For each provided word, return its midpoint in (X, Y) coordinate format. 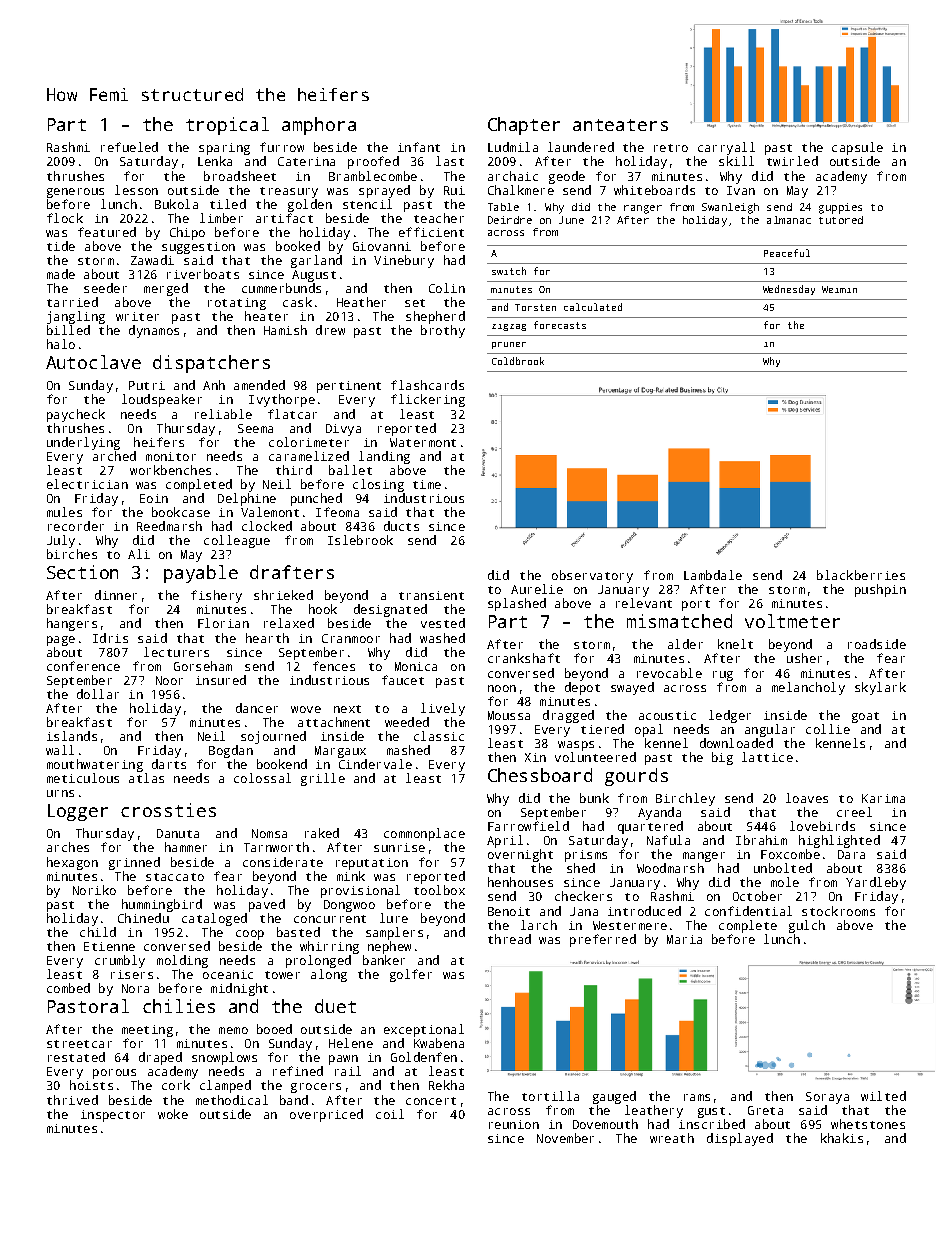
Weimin (839, 289)
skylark (880, 688)
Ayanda (659, 813)
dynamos (154, 331)
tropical (227, 126)
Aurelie (537, 589)
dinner (116, 595)
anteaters (620, 125)
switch (509, 271)
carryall (726, 148)
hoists (91, 1085)
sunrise (399, 847)
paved (267, 905)
